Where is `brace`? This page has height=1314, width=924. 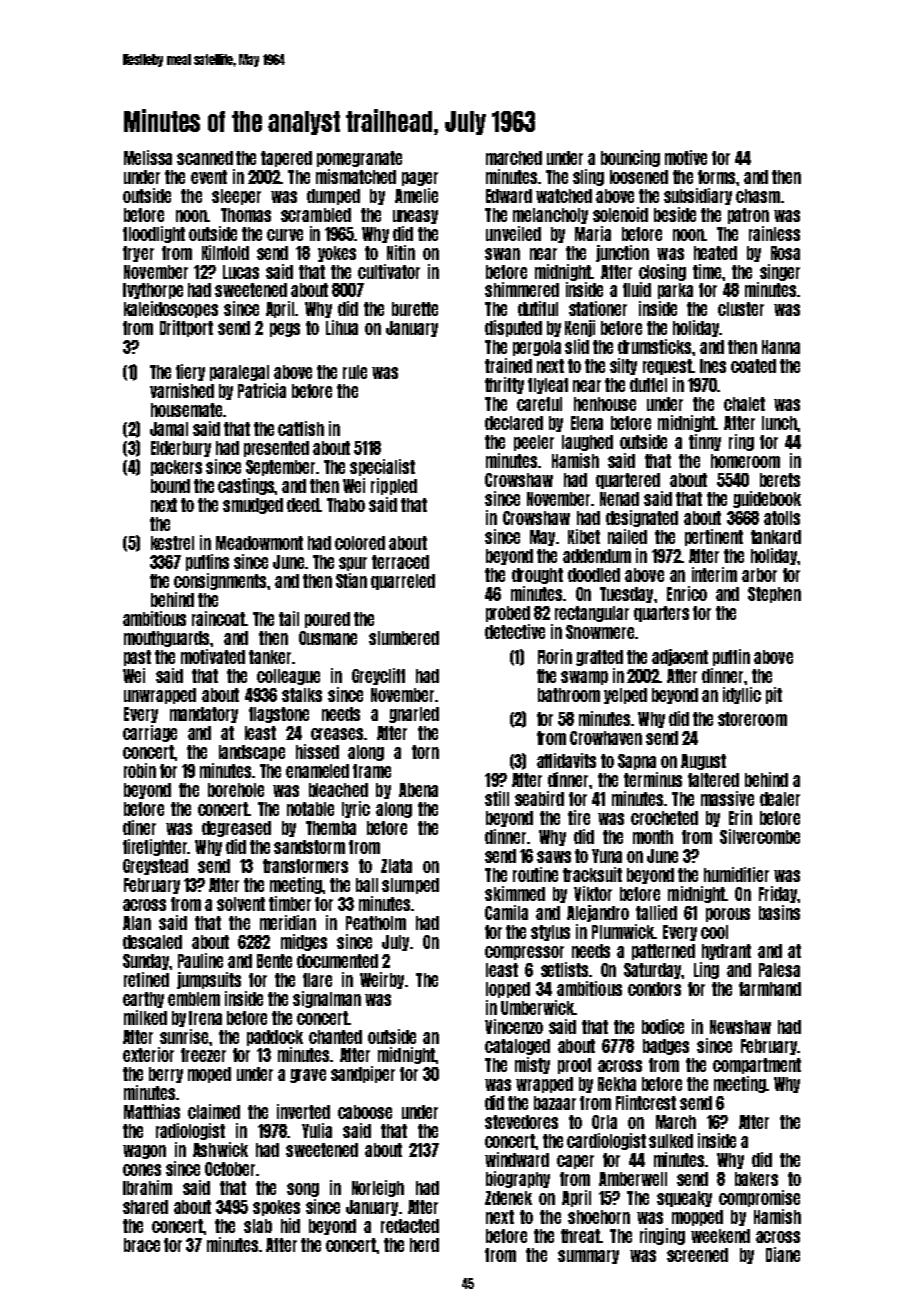 brace is located at coordinates (142, 1245).
